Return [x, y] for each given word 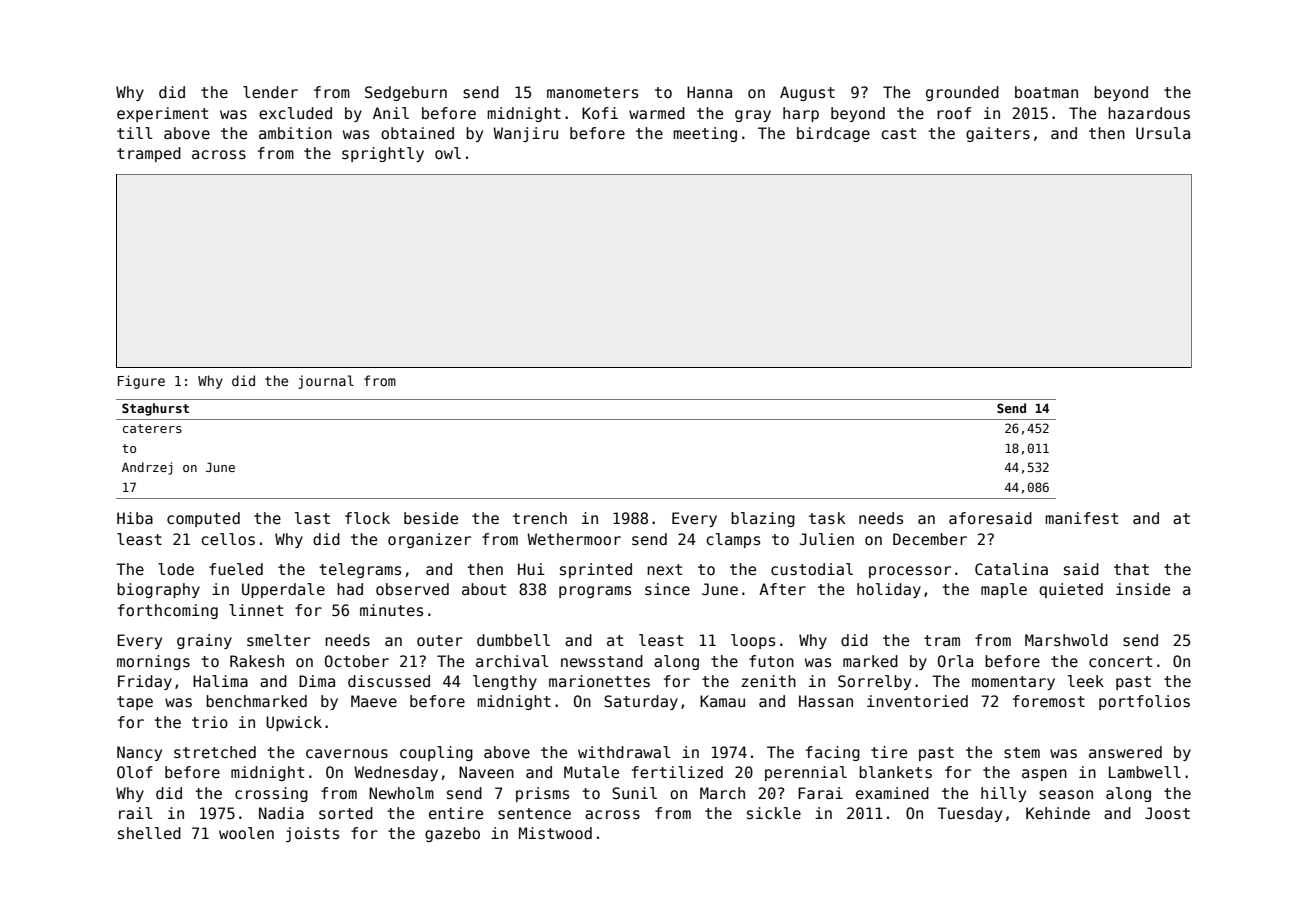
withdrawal [624, 752]
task [827, 518]
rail [136, 813]
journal [326, 382]
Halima [220, 681]
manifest [1082, 518]
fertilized [677, 772]
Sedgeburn [406, 93]
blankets [895, 772]
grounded [962, 93]
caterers [152, 428]
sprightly [383, 154]
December [930, 539]
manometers [592, 92]
